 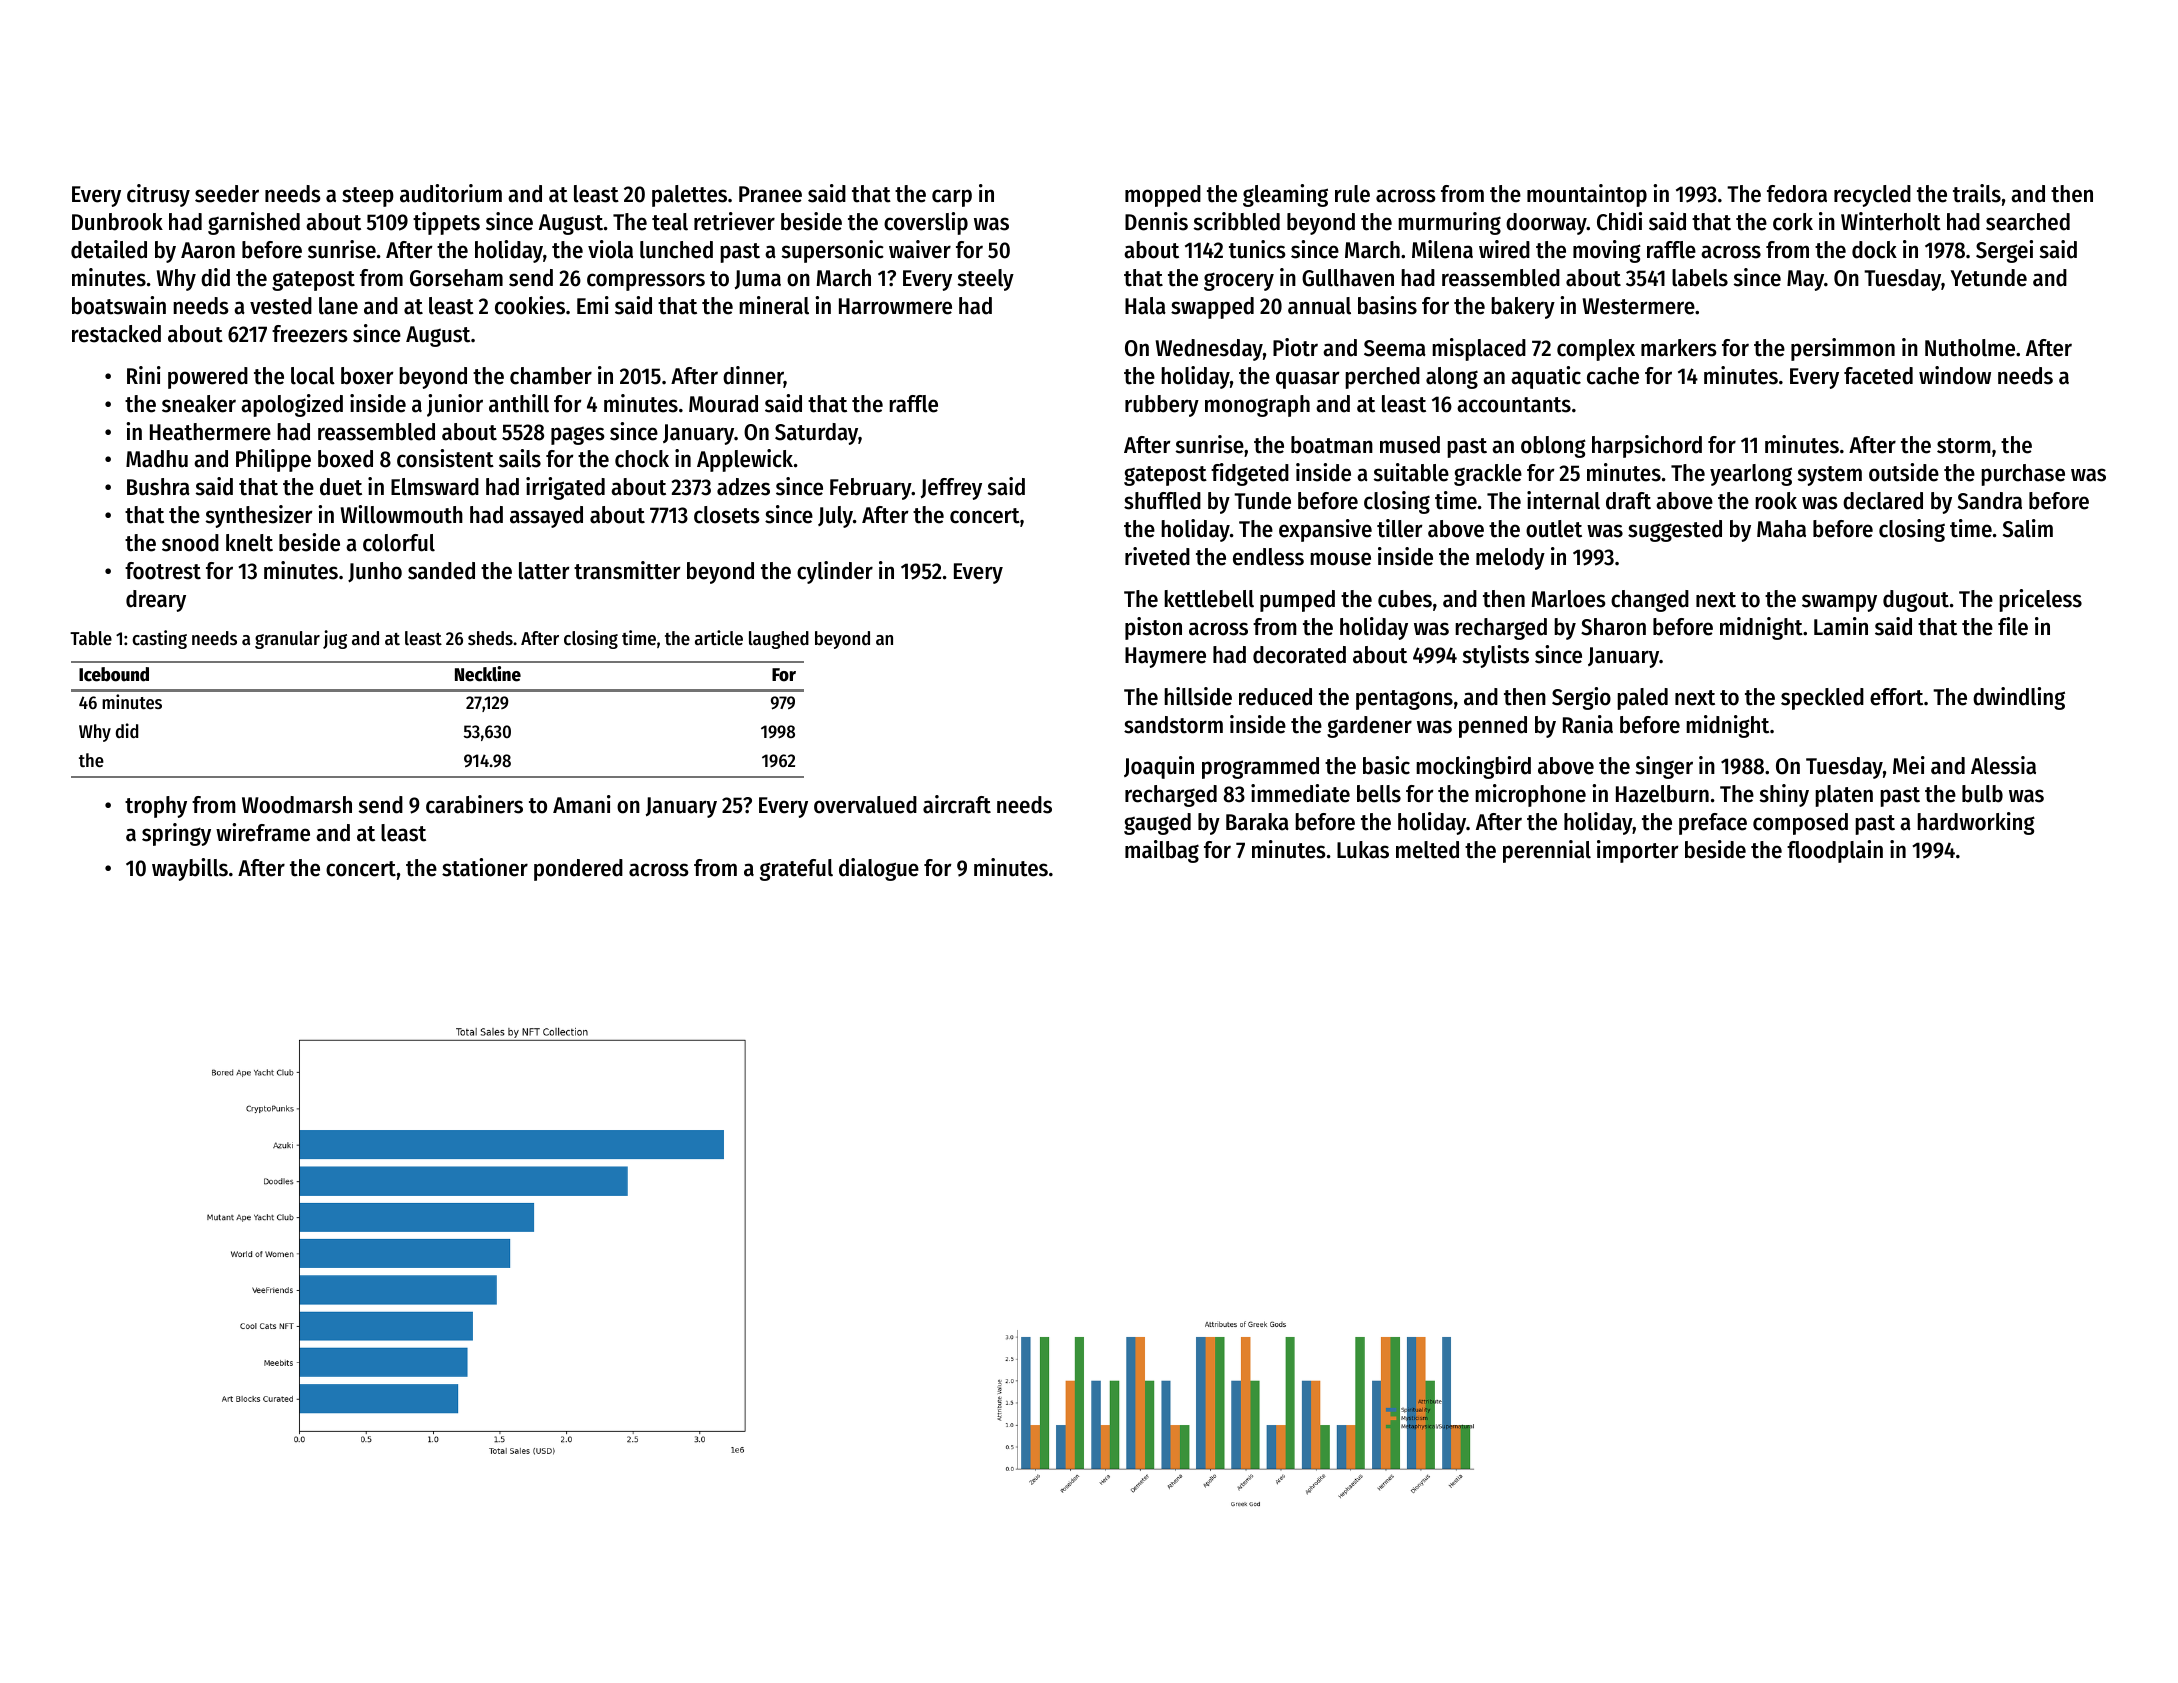 I want to click on seeder, so click(x=227, y=194).
